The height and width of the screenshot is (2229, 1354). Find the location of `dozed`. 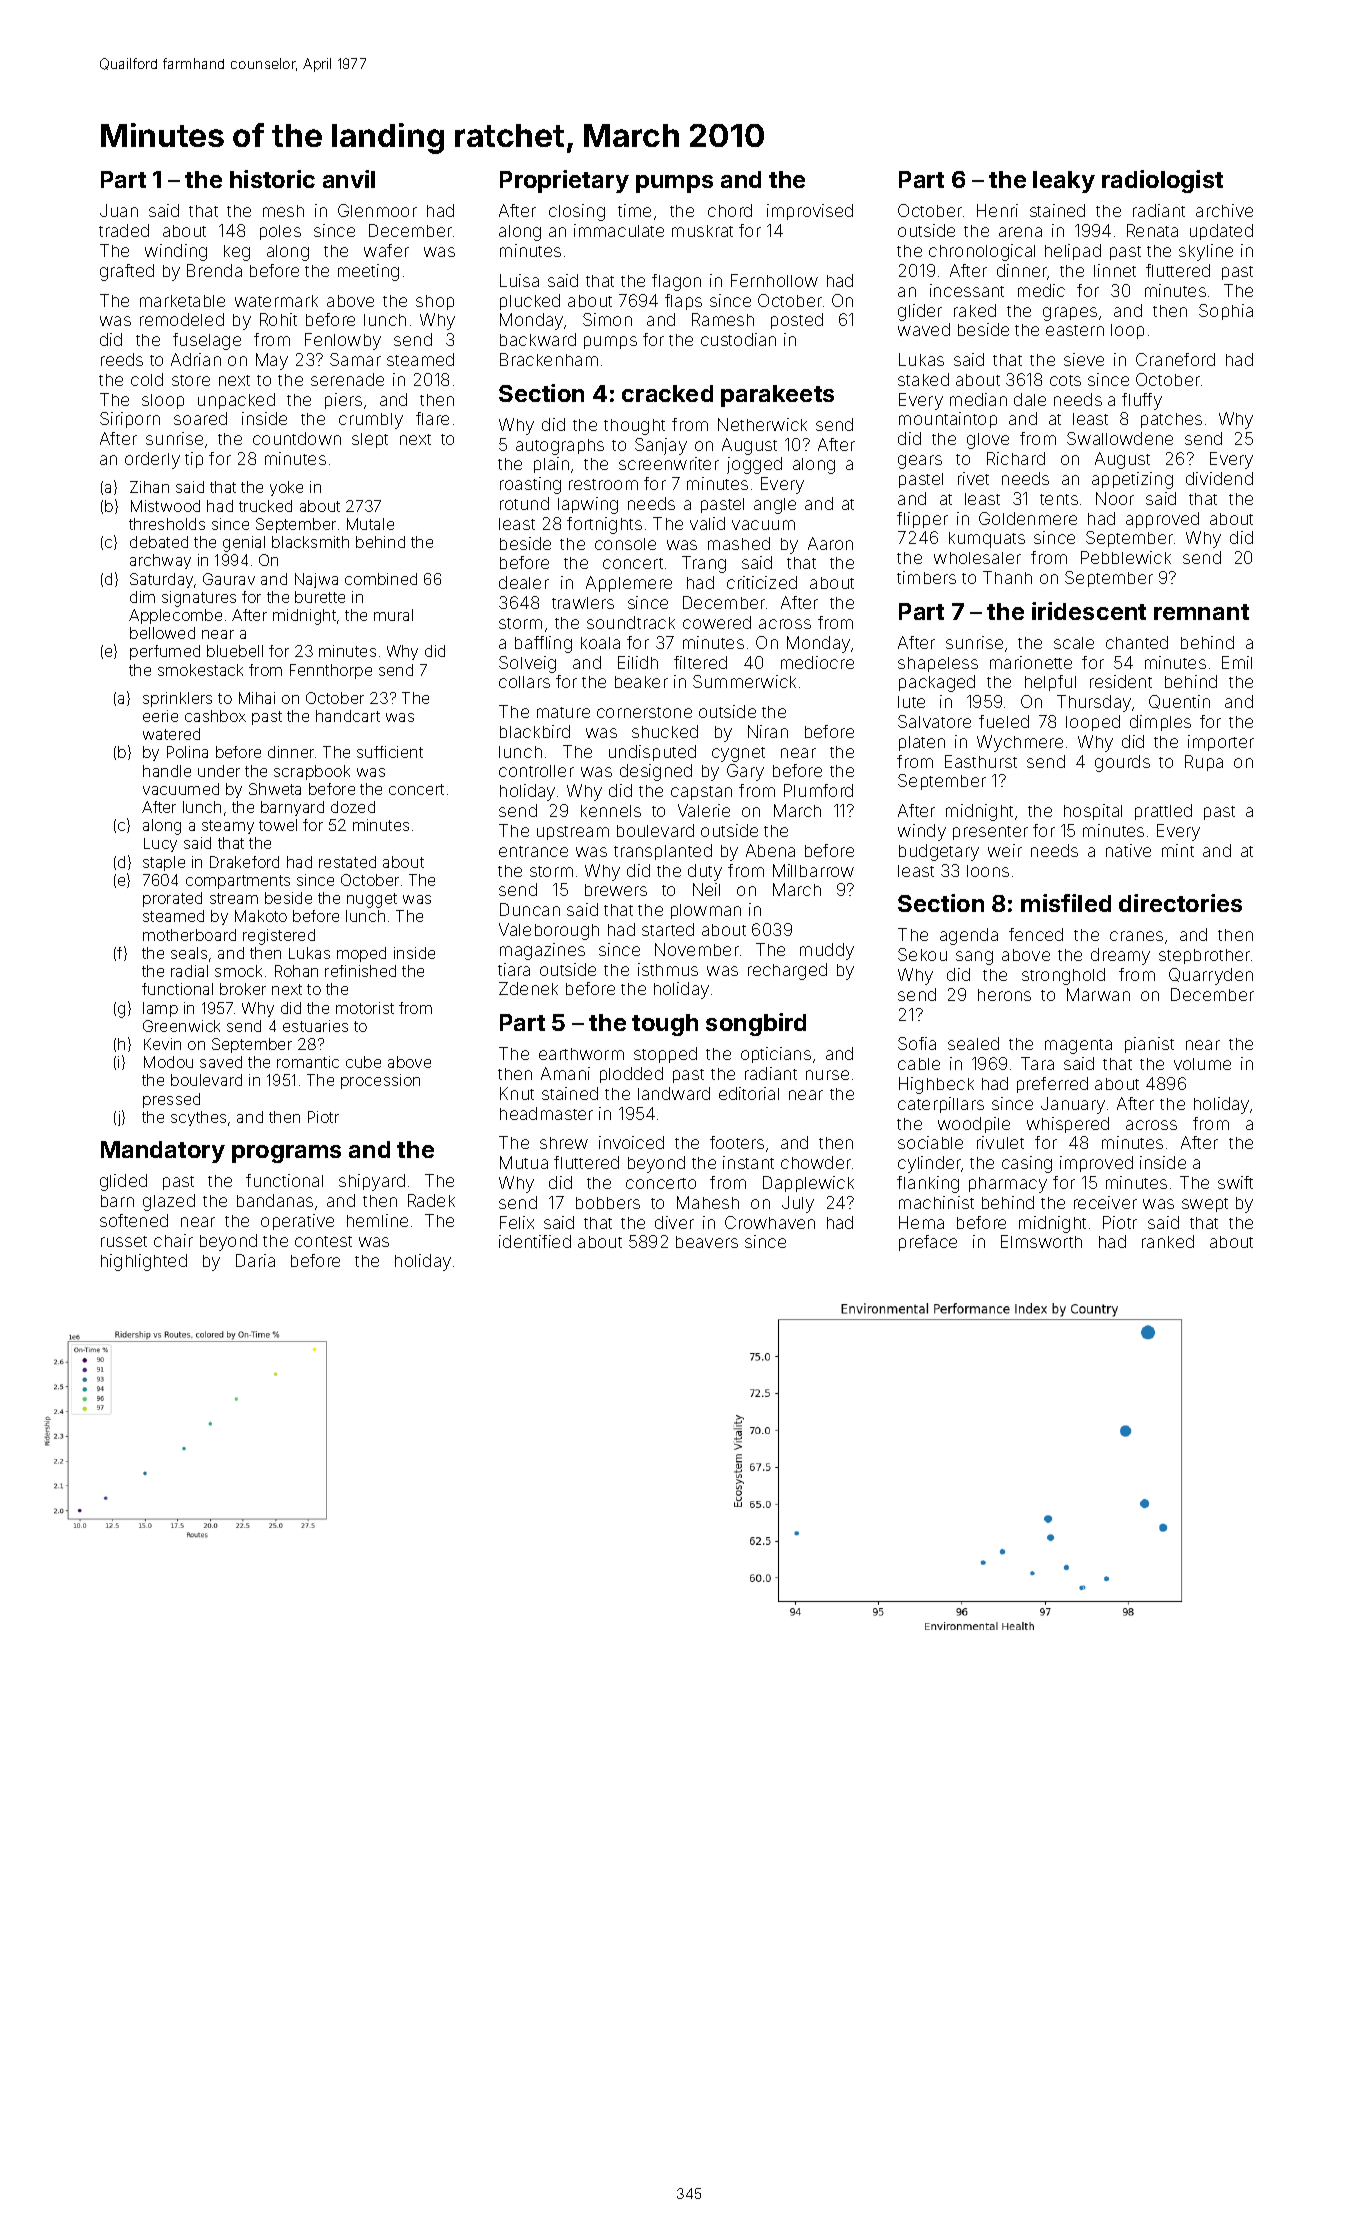

dozed is located at coordinates (353, 807).
